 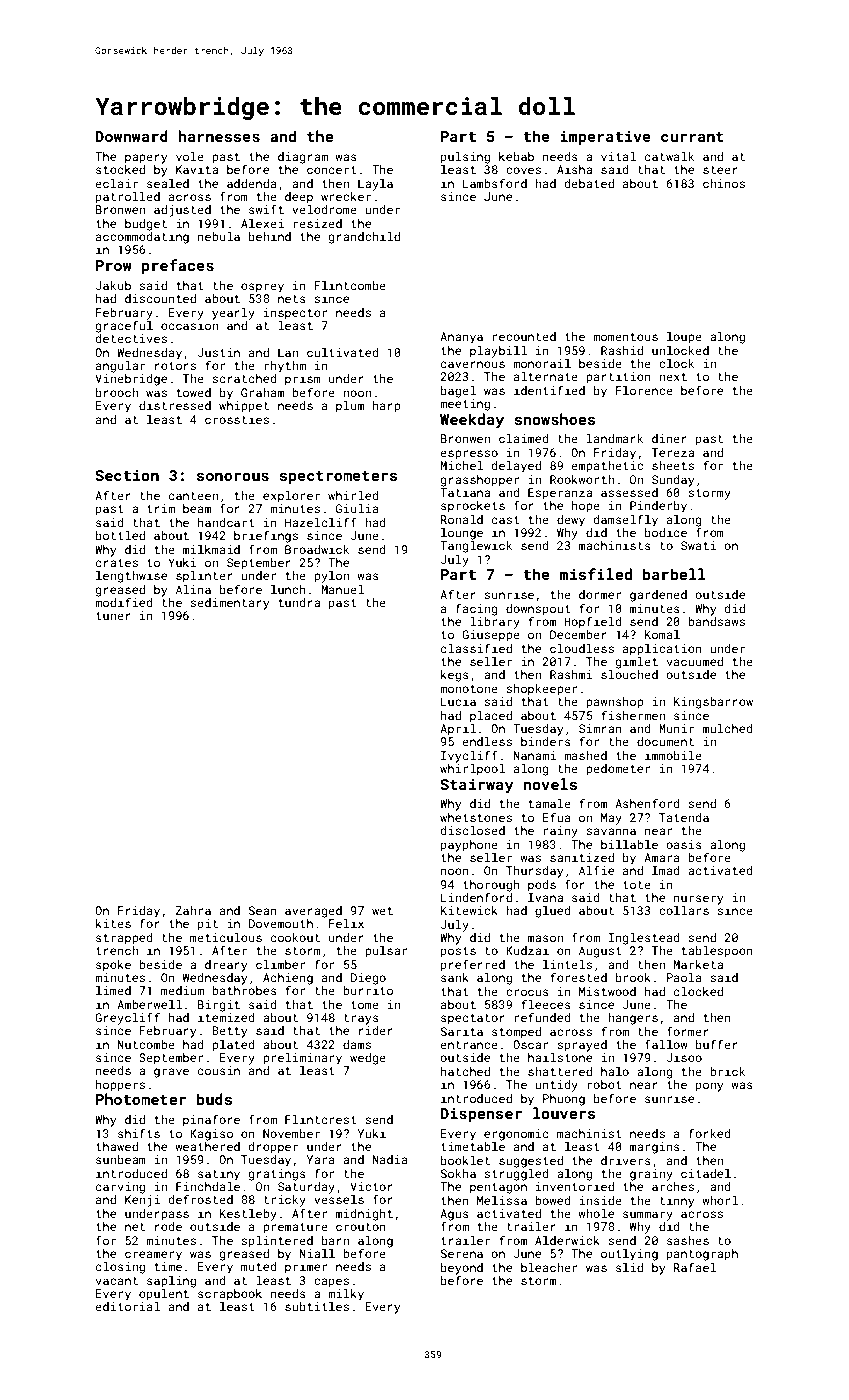 I want to click on Rafael, so click(x=695, y=1267).
